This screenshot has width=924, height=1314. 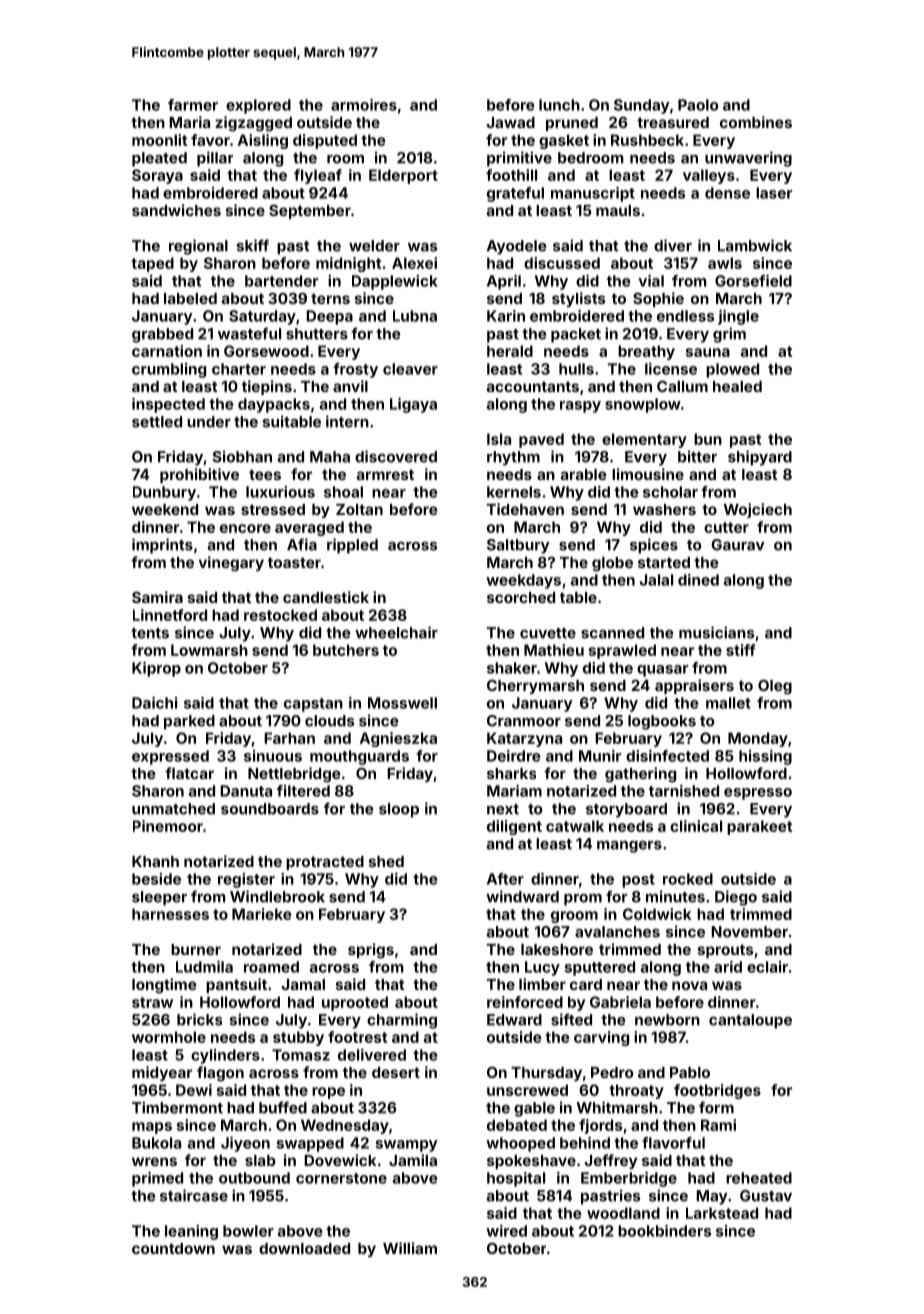 What do you see at coordinates (623, 1213) in the screenshot?
I see `woodland` at bounding box center [623, 1213].
